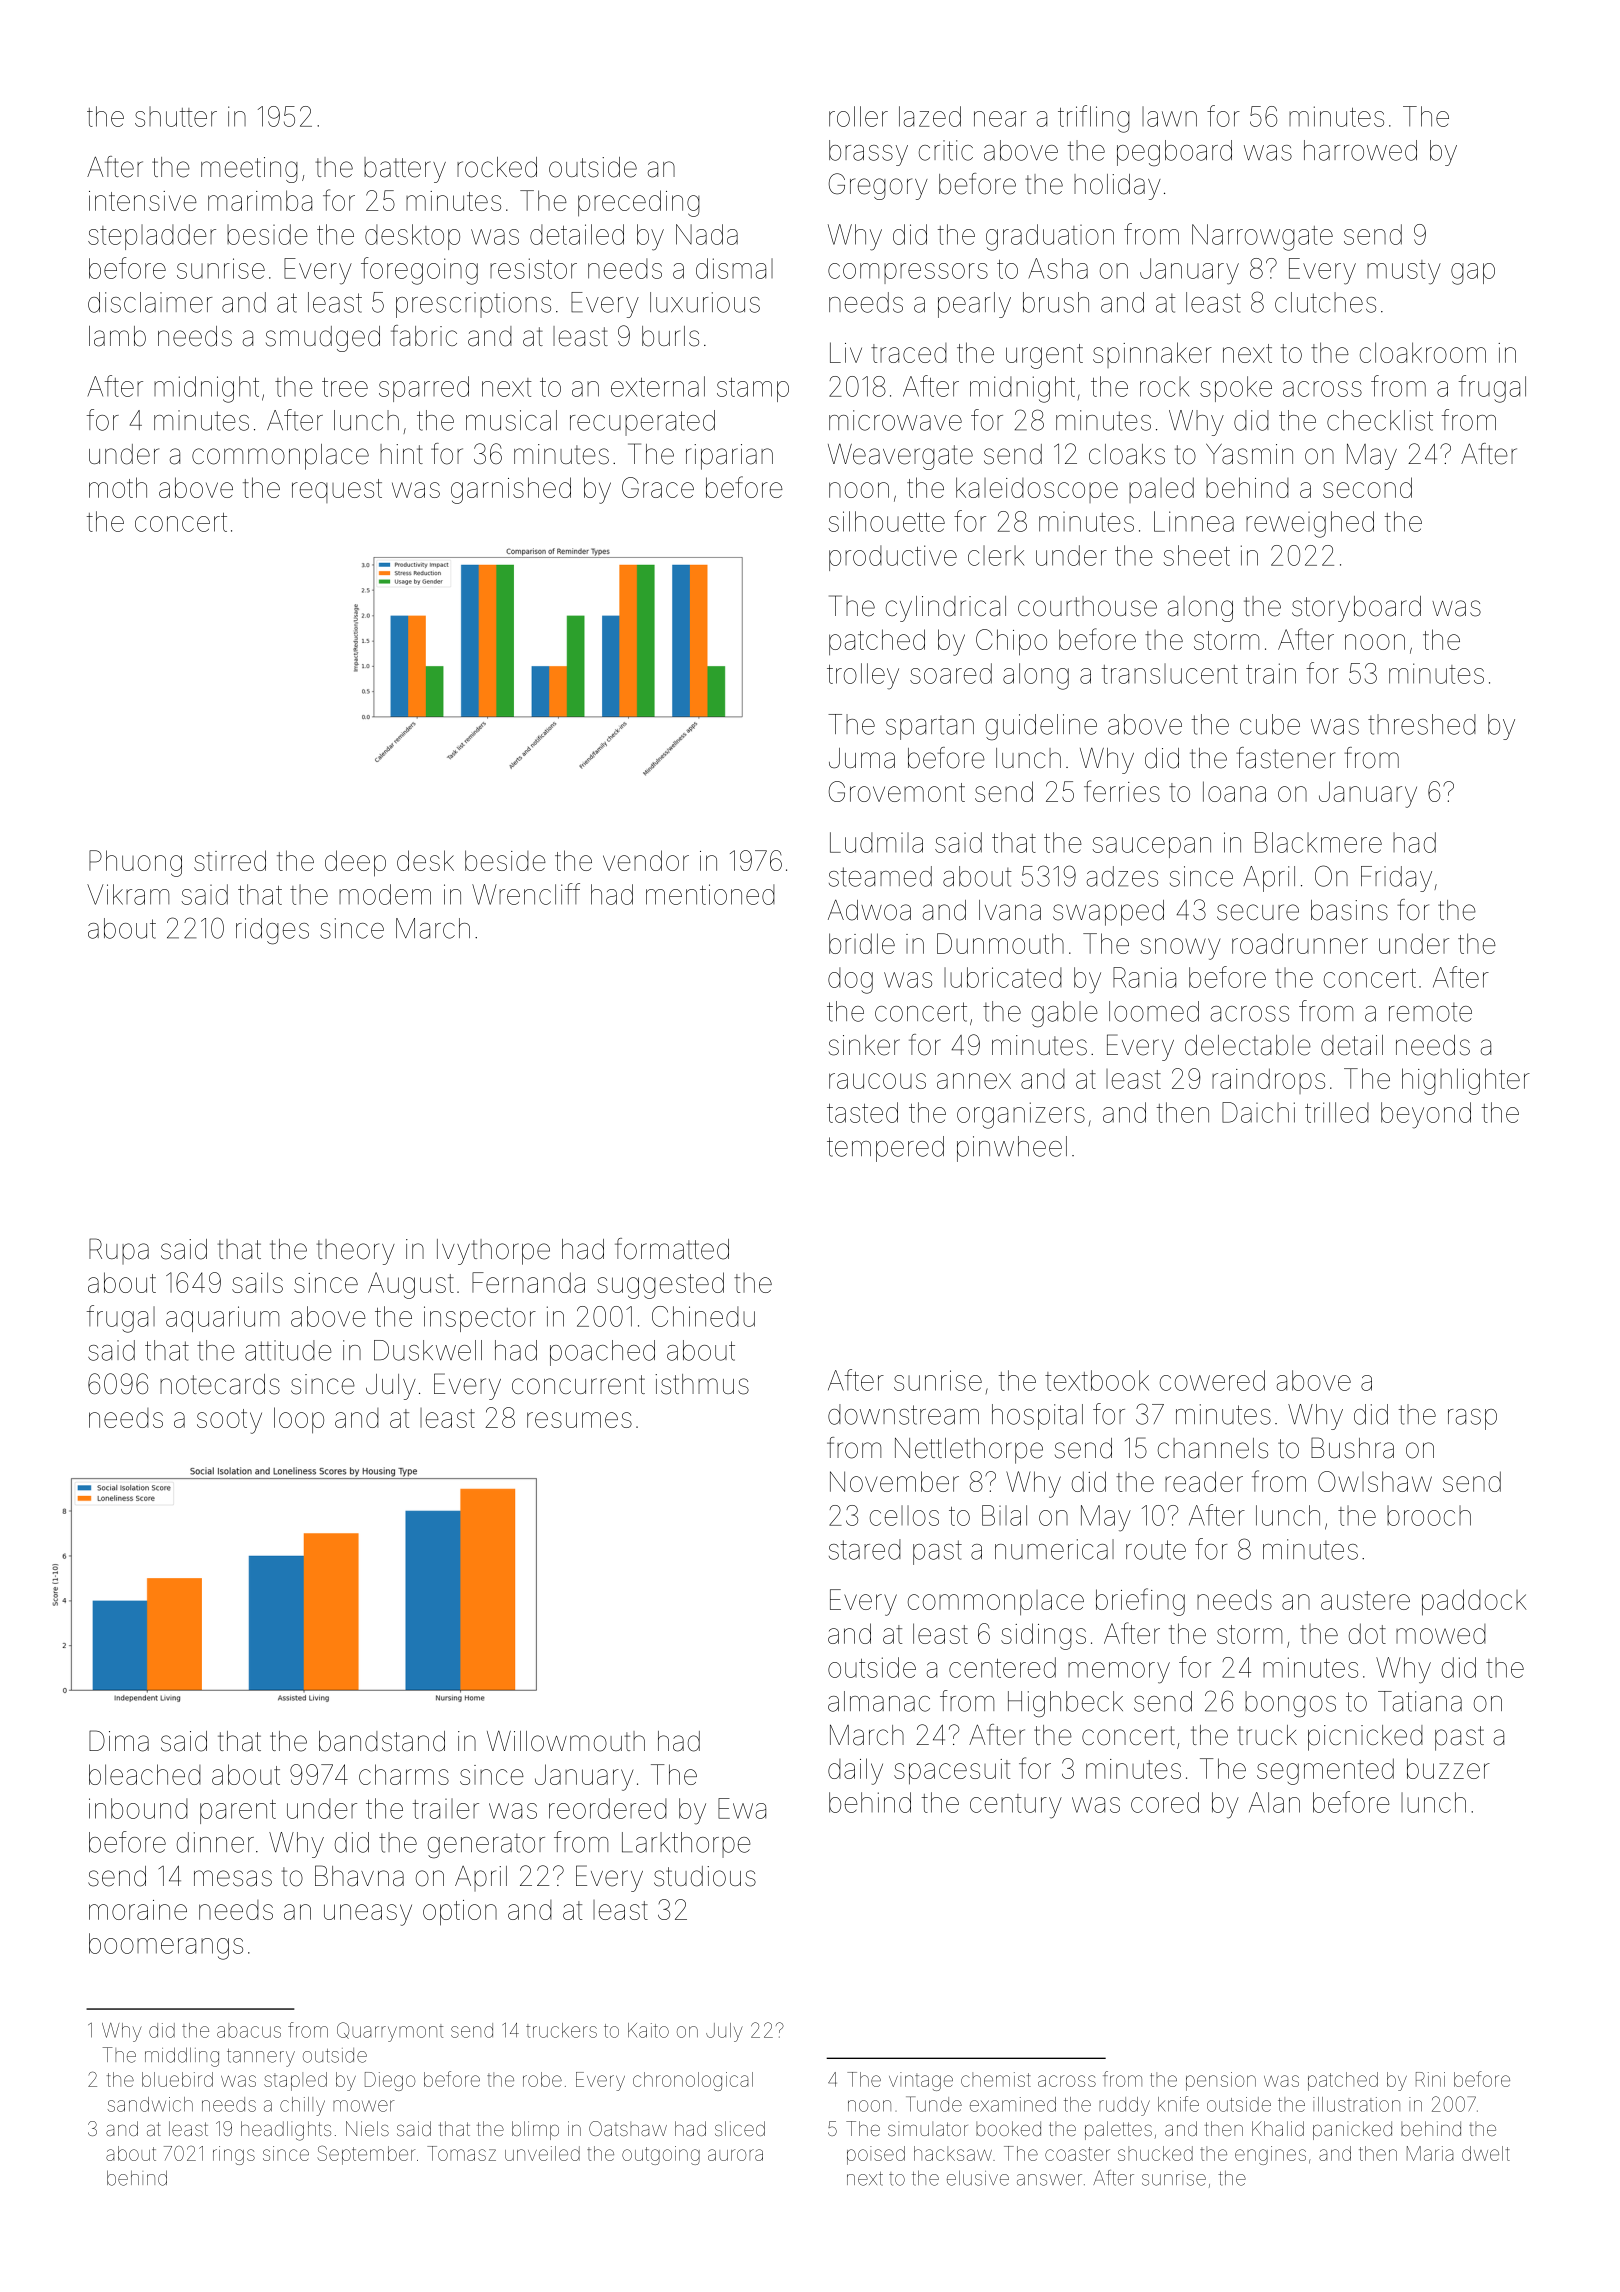  I want to click on harrowed, so click(1360, 150).
